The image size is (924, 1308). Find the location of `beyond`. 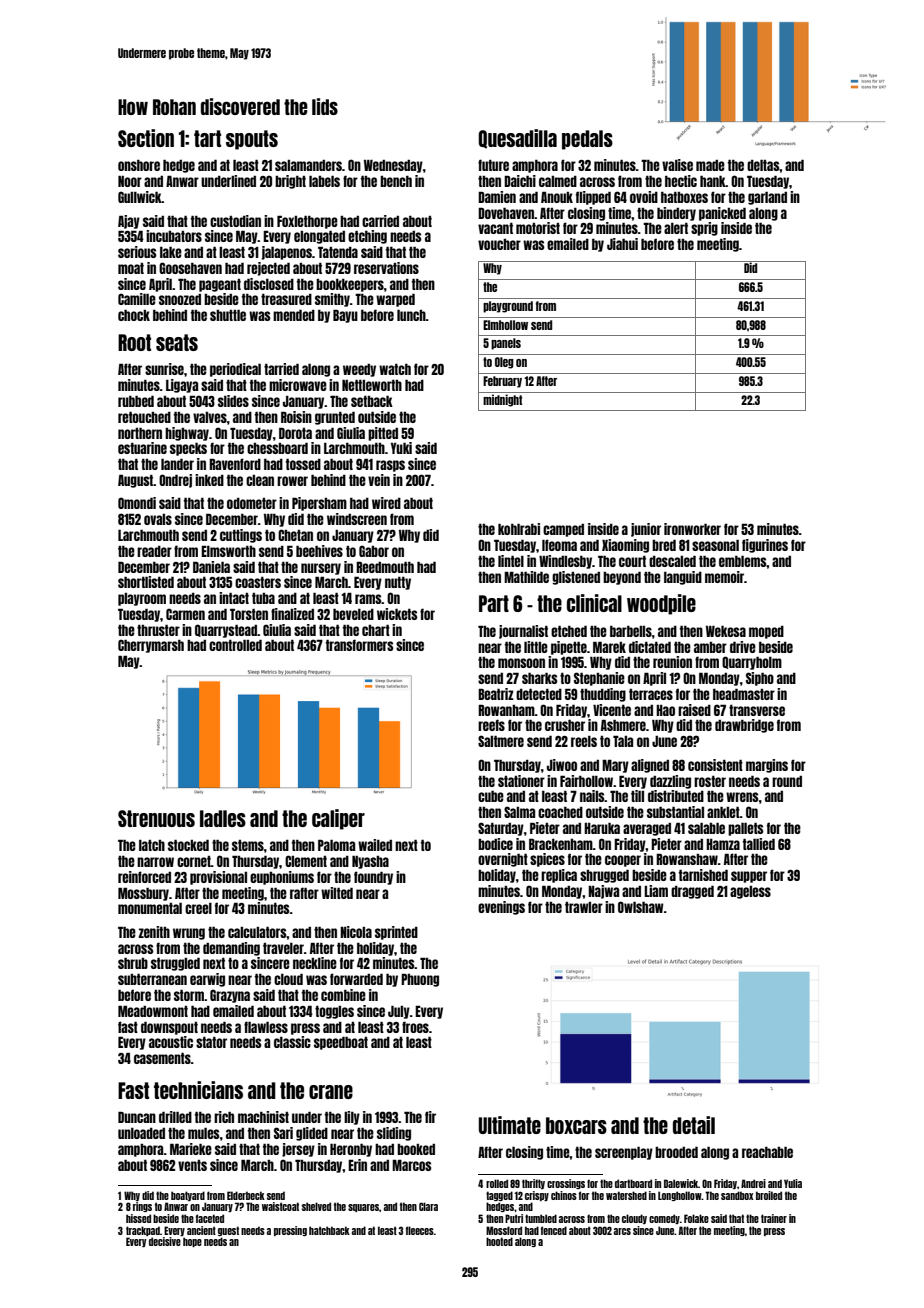

beyond is located at coordinates (622, 578).
